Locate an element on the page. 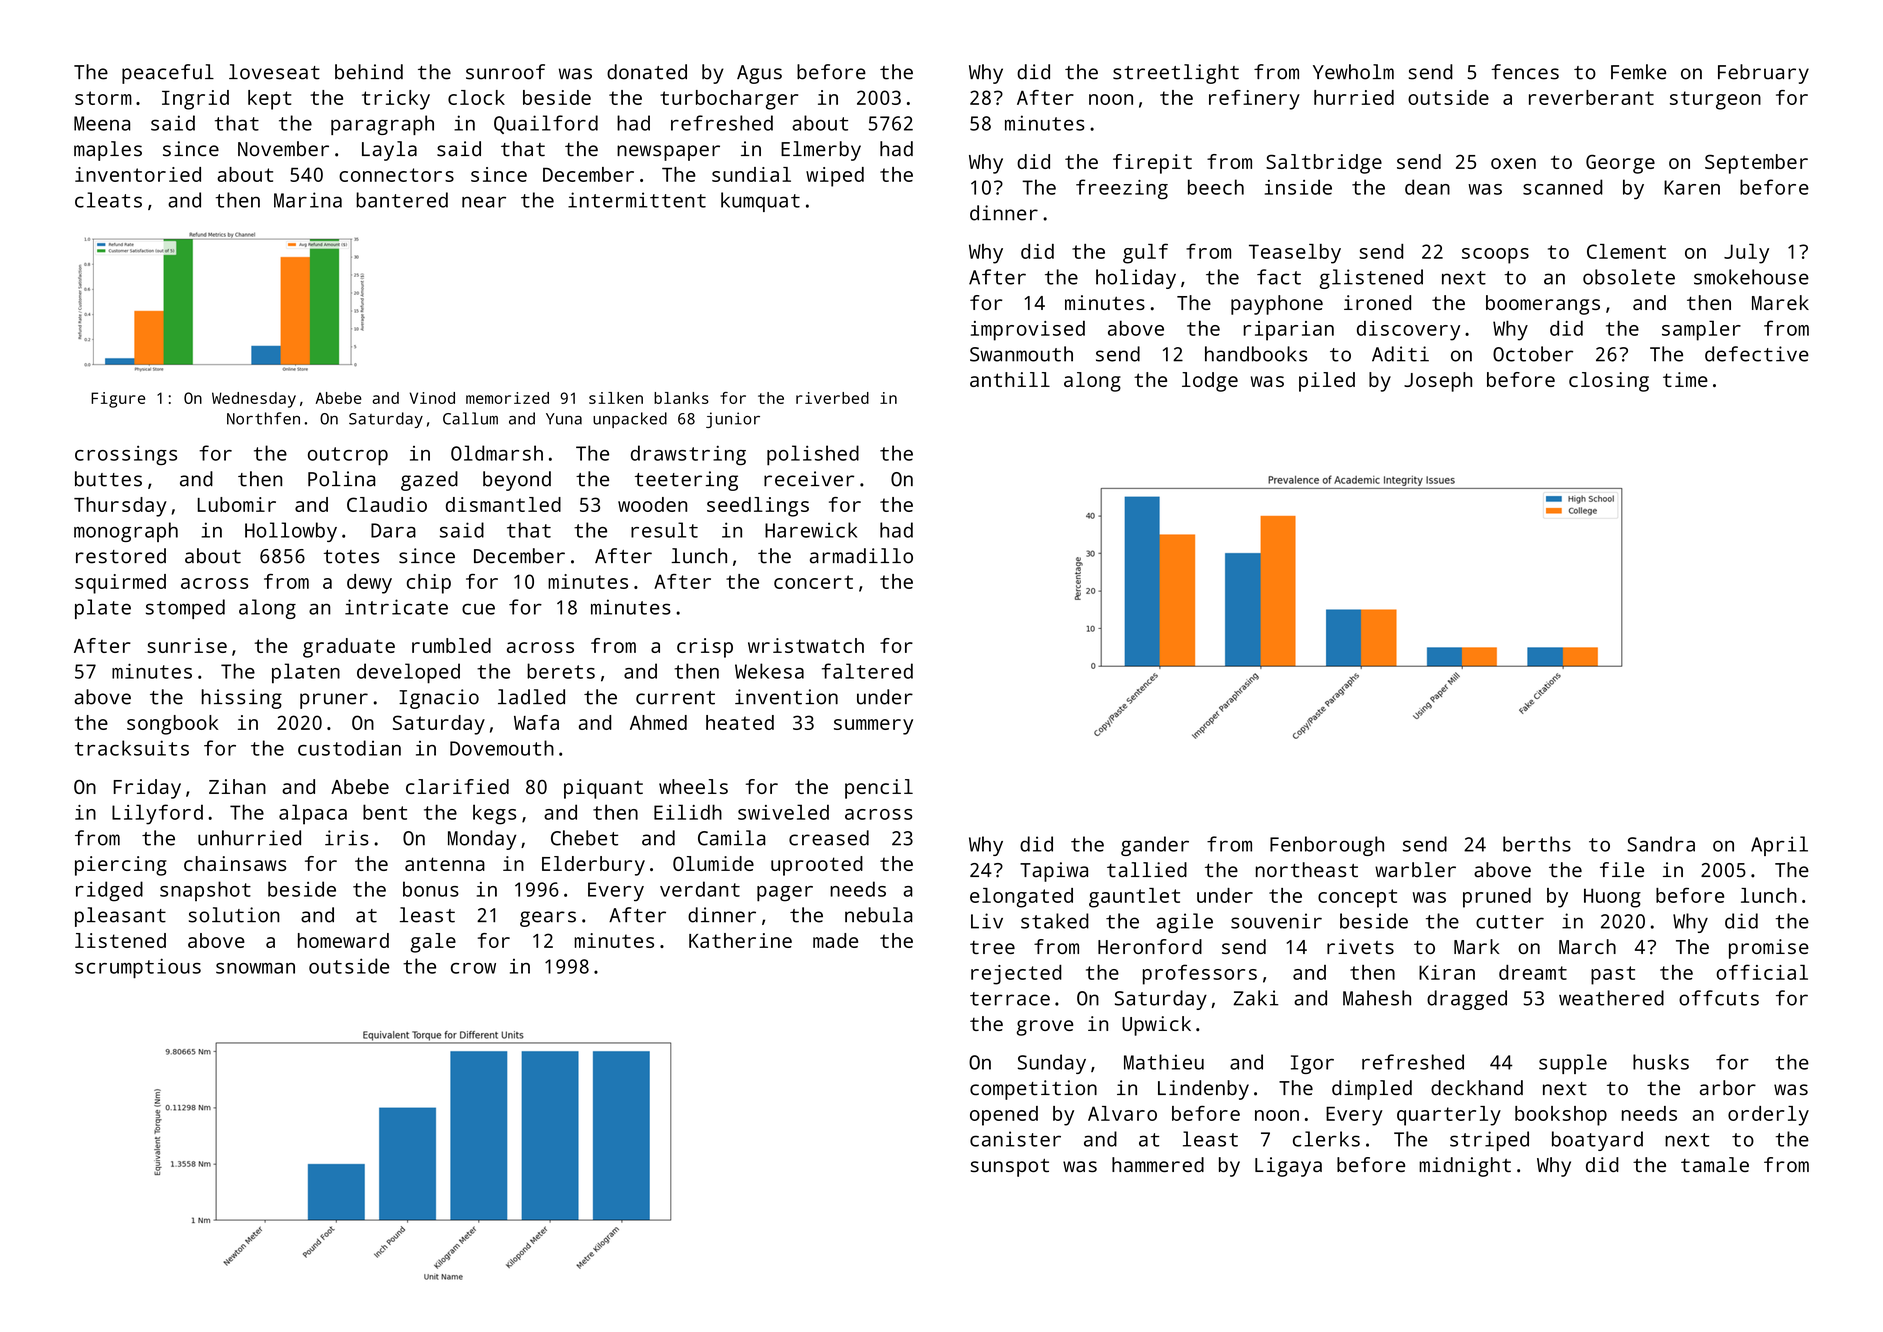 The image size is (1883, 1332). custodian is located at coordinates (349, 748).
